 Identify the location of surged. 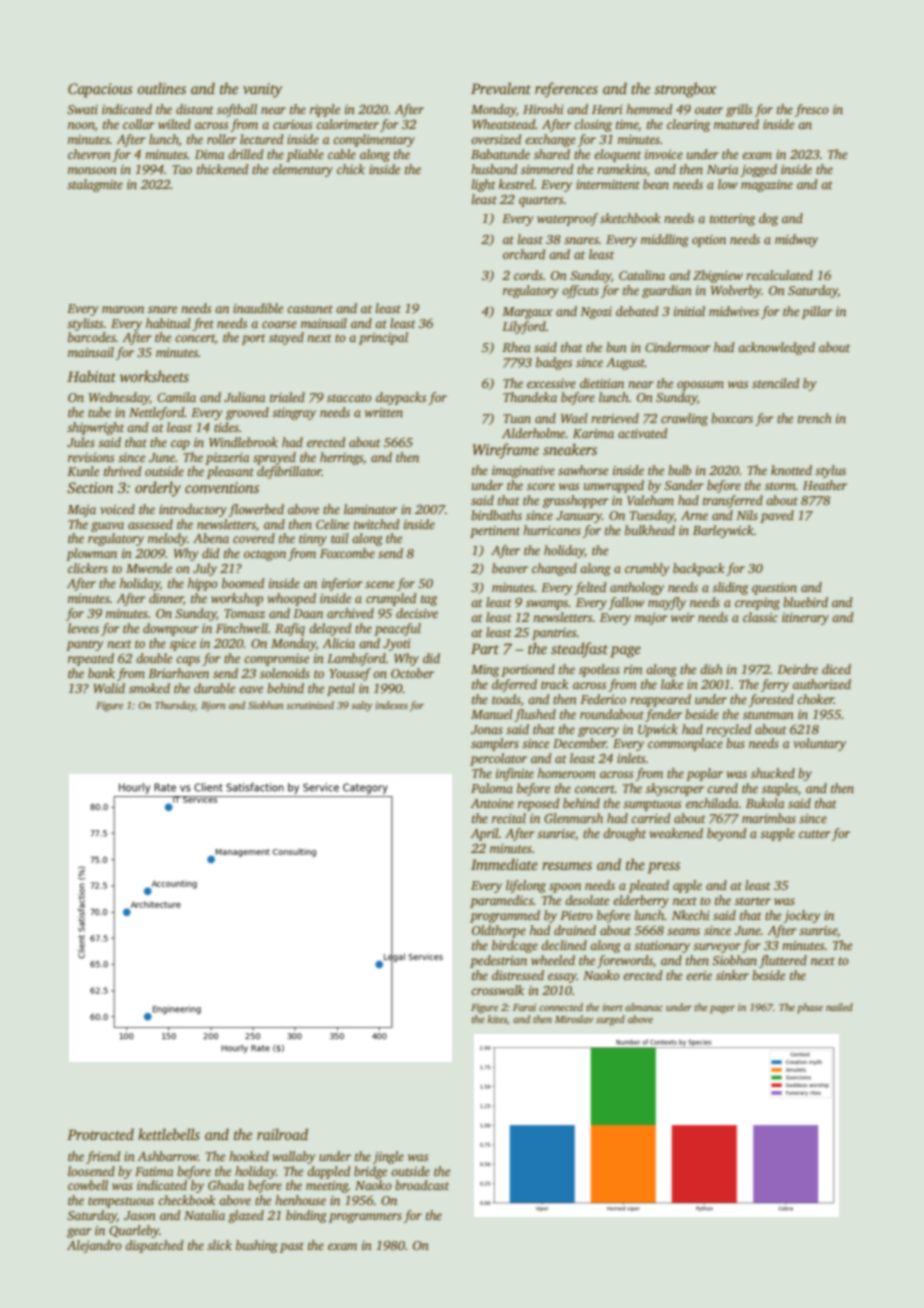
(610, 1020).
